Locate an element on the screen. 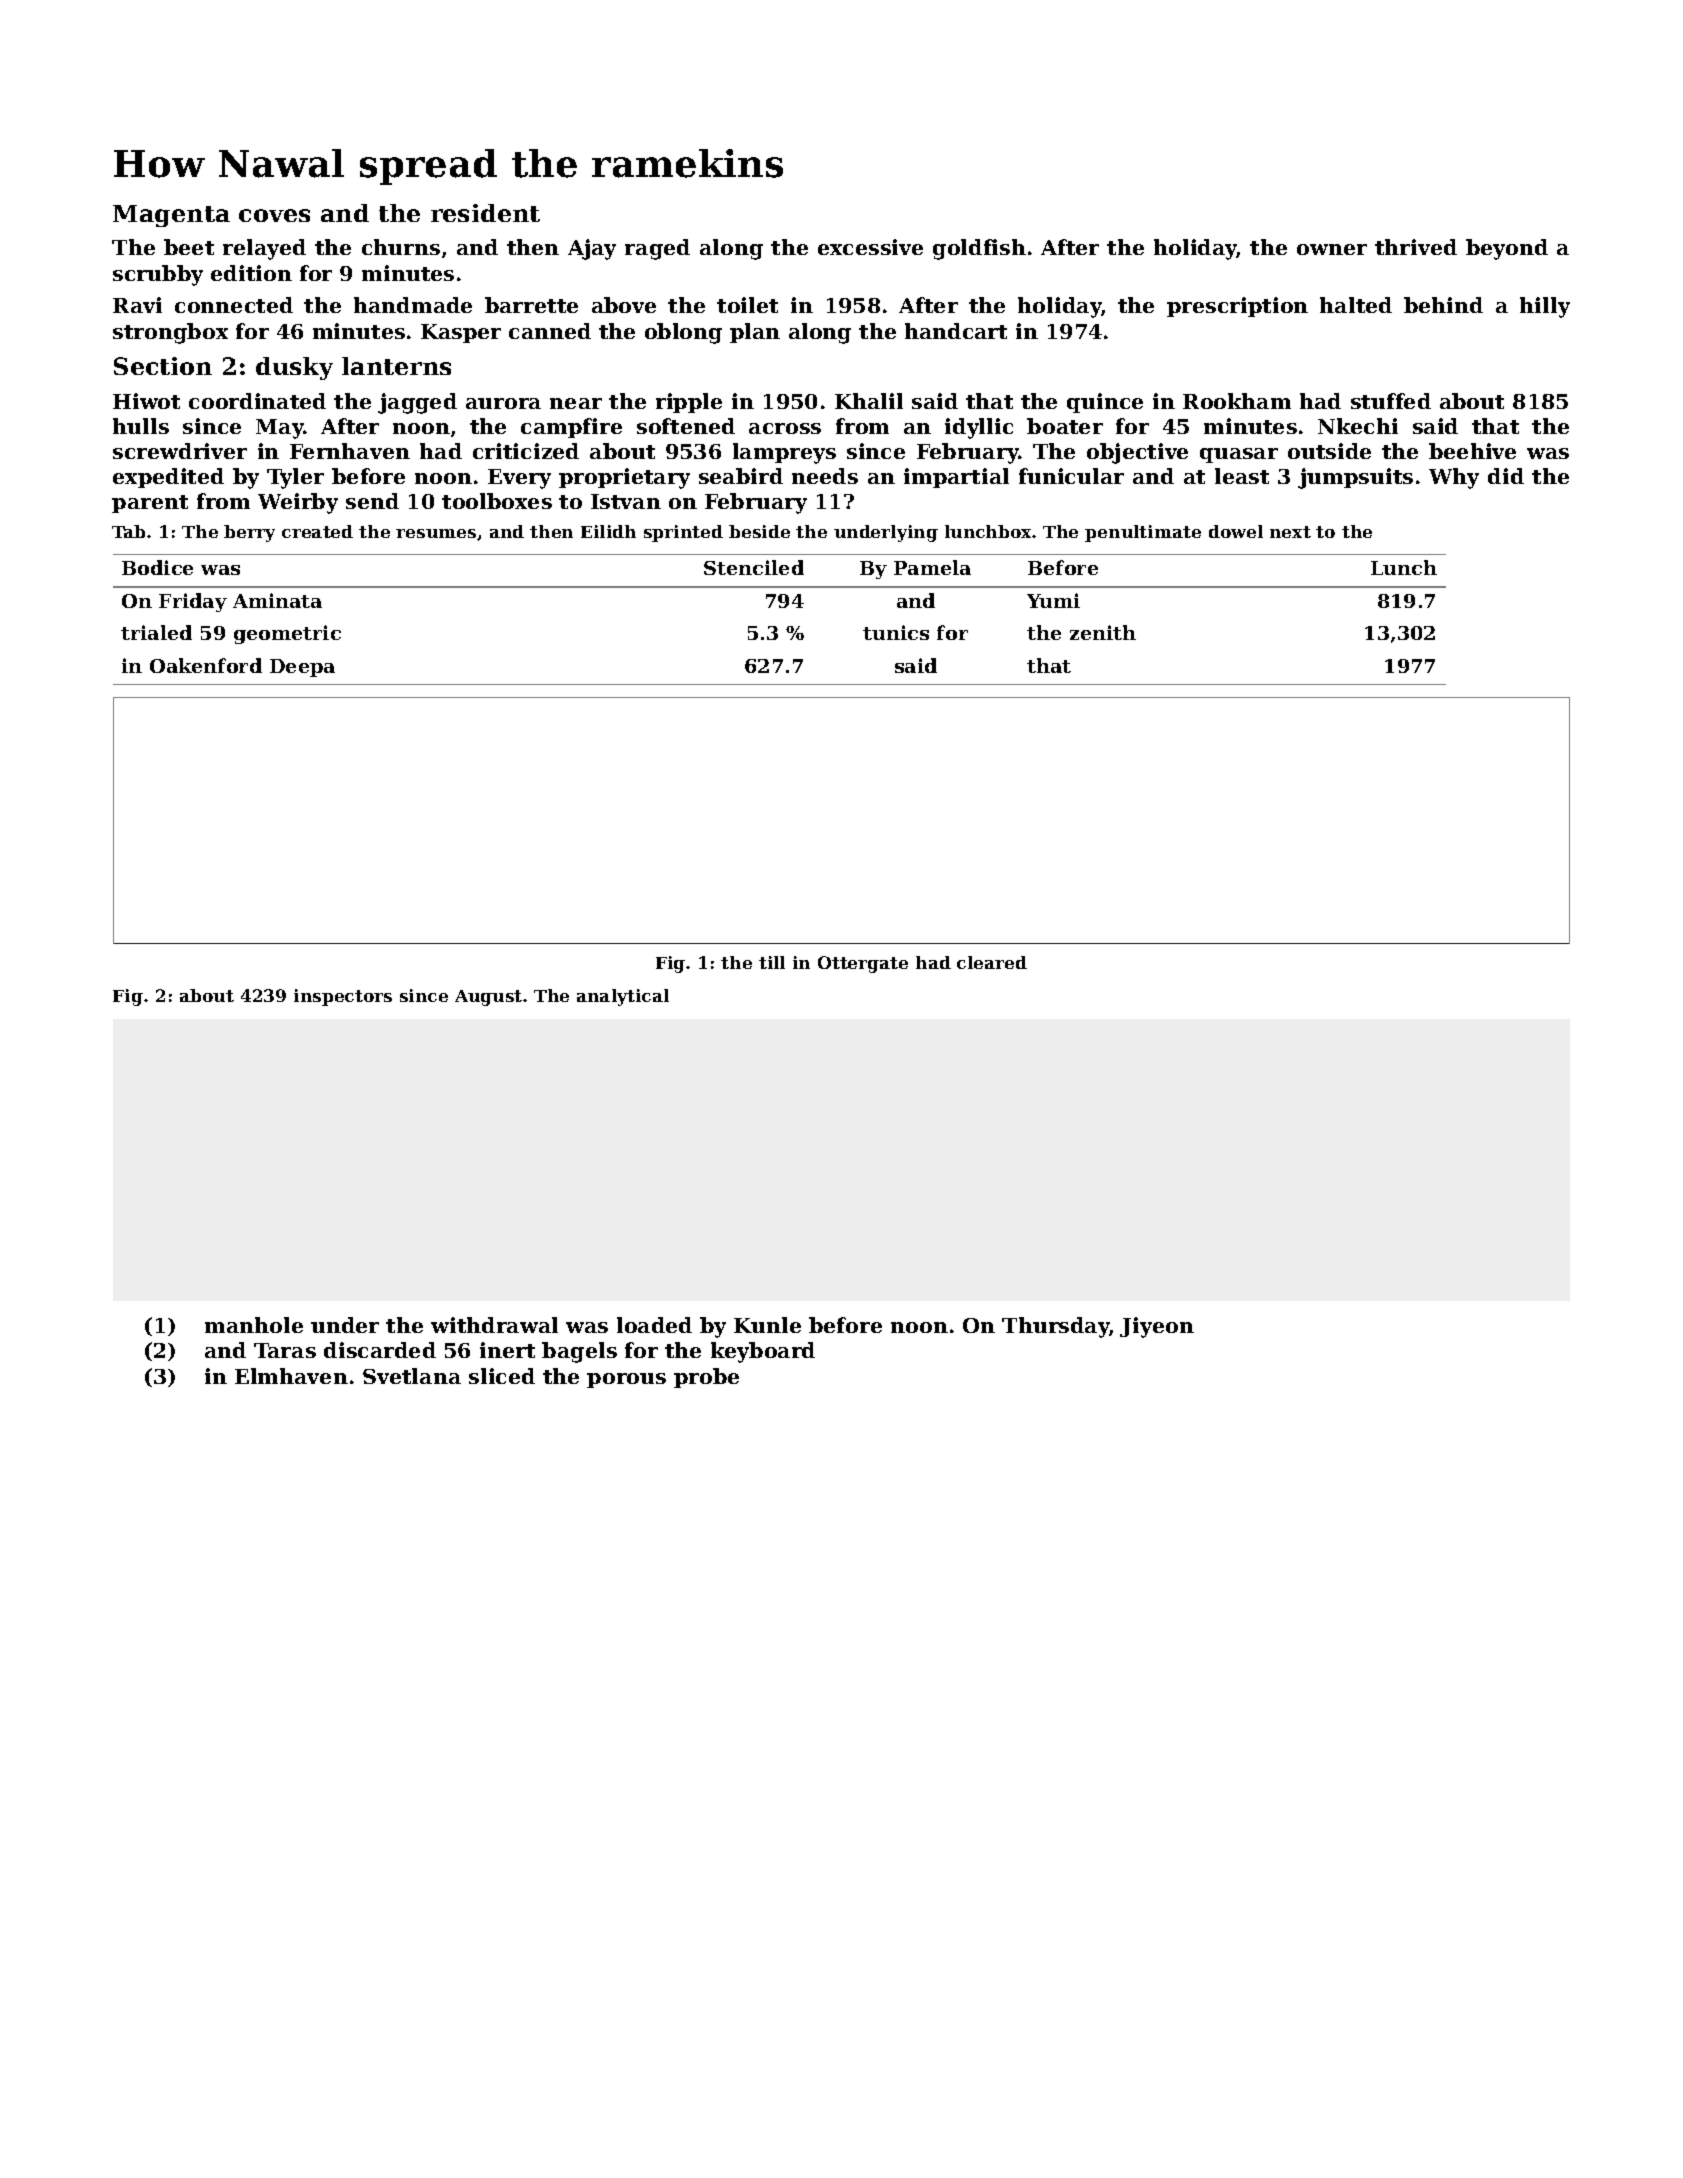  tunics is located at coordinates (896, 632).
